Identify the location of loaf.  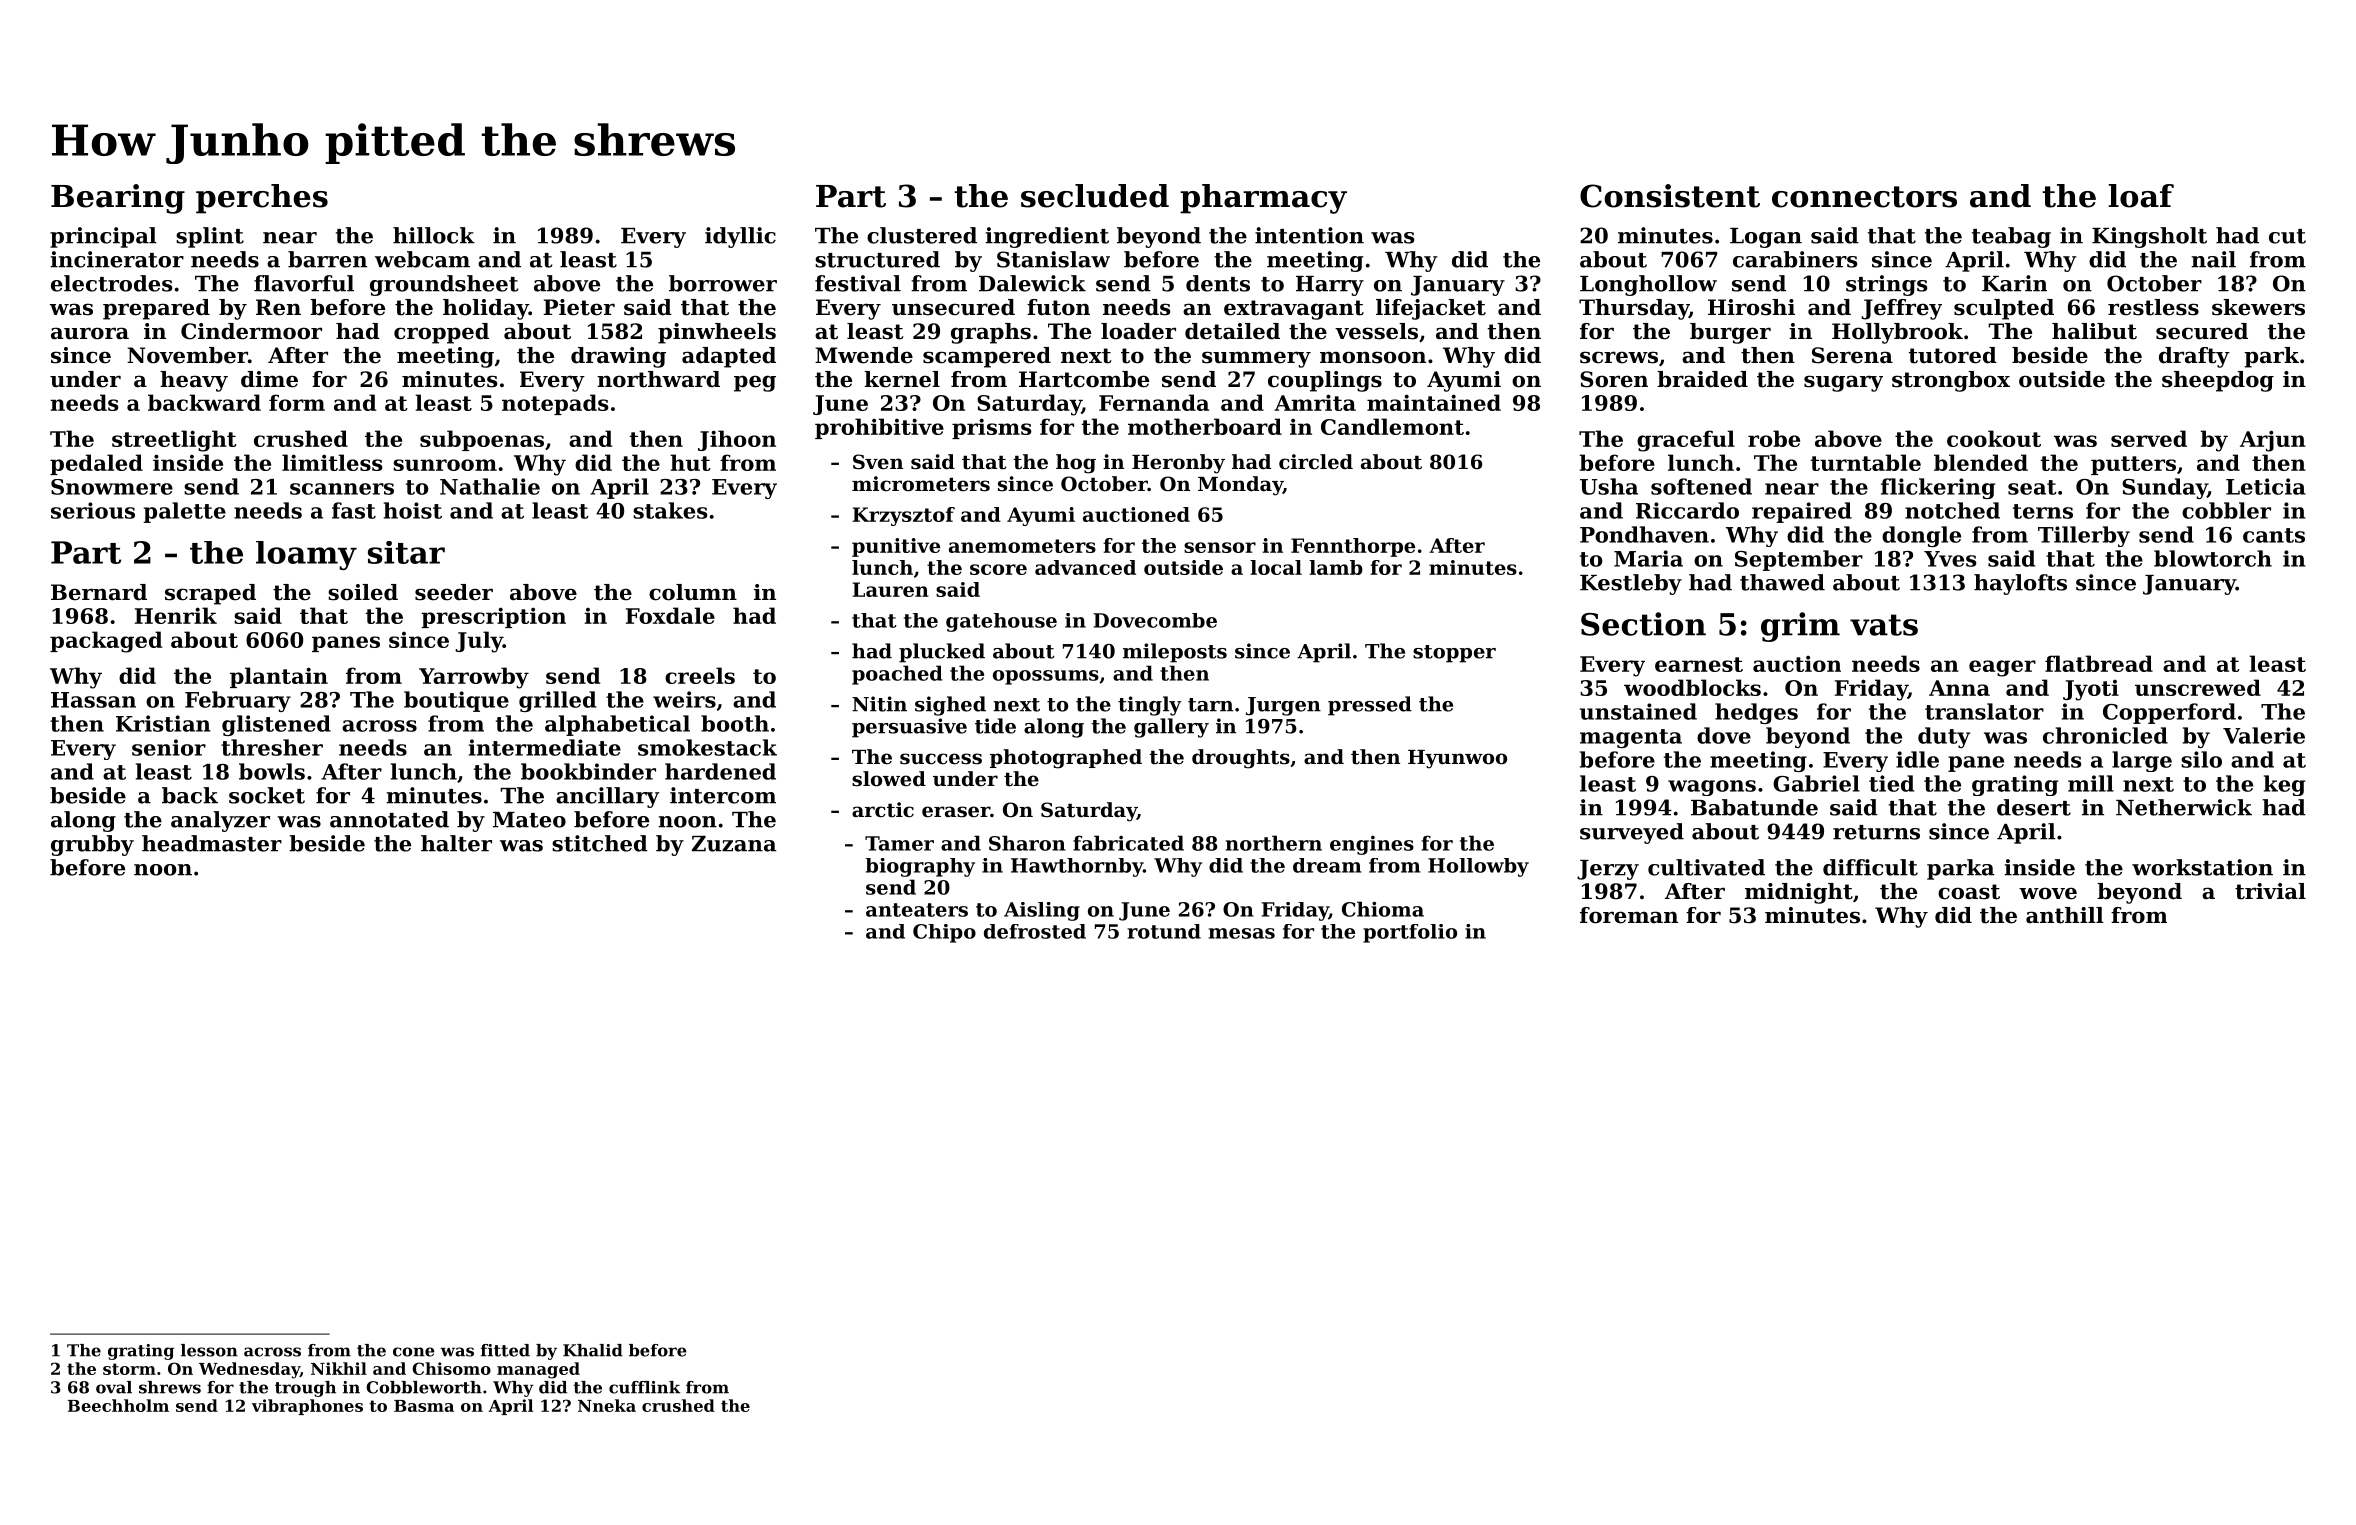
(2141, 196).
